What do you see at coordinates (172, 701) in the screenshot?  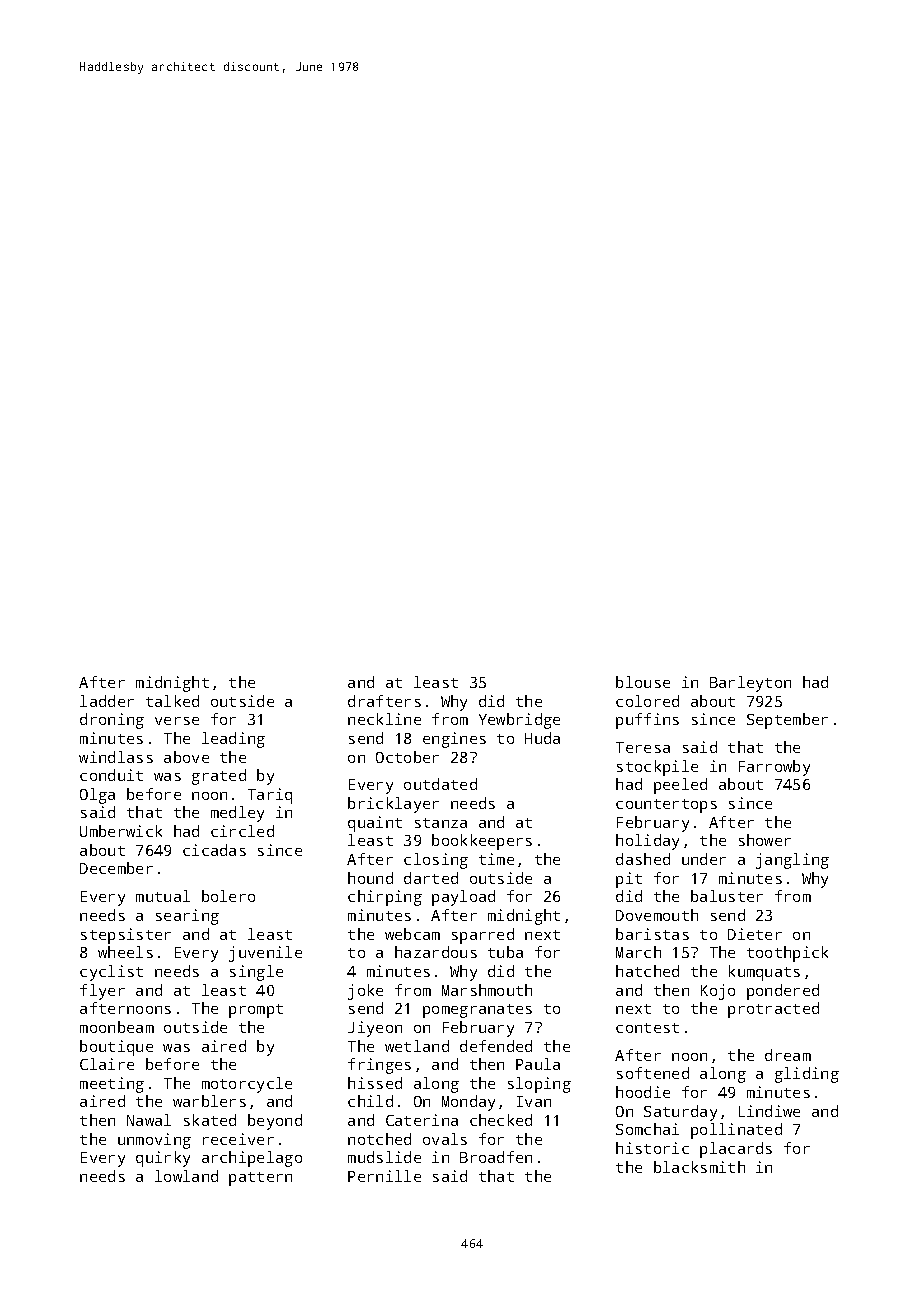 I see `talked` at bounding box center [172, 701].
